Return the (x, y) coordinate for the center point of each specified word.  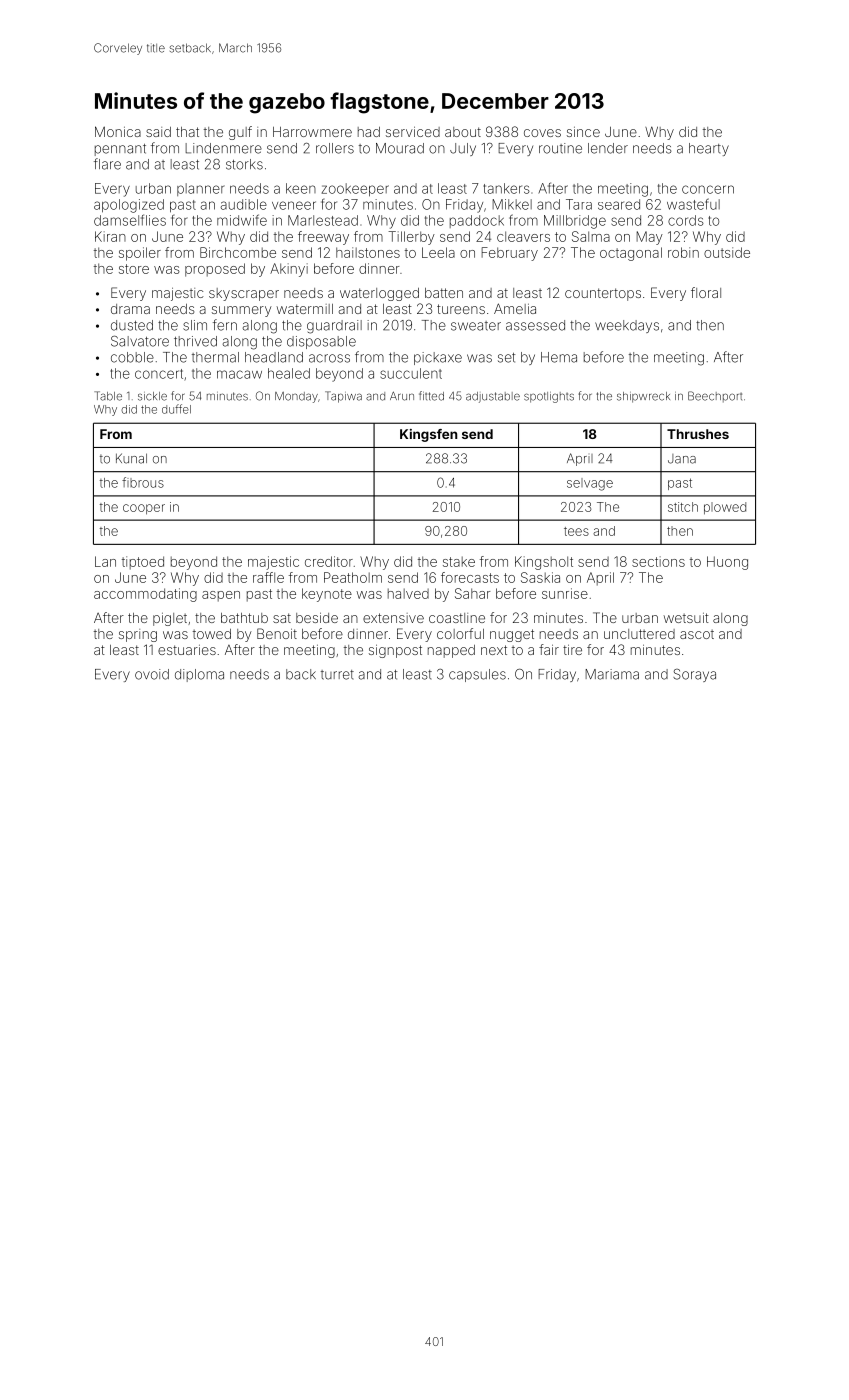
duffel (176, 409)
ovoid (152, 674)
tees (576, 531)
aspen (221, 596)
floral (706, 292)
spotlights (549, 397)
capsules (477, 675)
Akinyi (289, 270)
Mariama (612, 674)
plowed (725, 508)
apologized (129, 206)
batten (444, 293)
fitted (431, 396)
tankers (506, 188)
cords (686, 220)
